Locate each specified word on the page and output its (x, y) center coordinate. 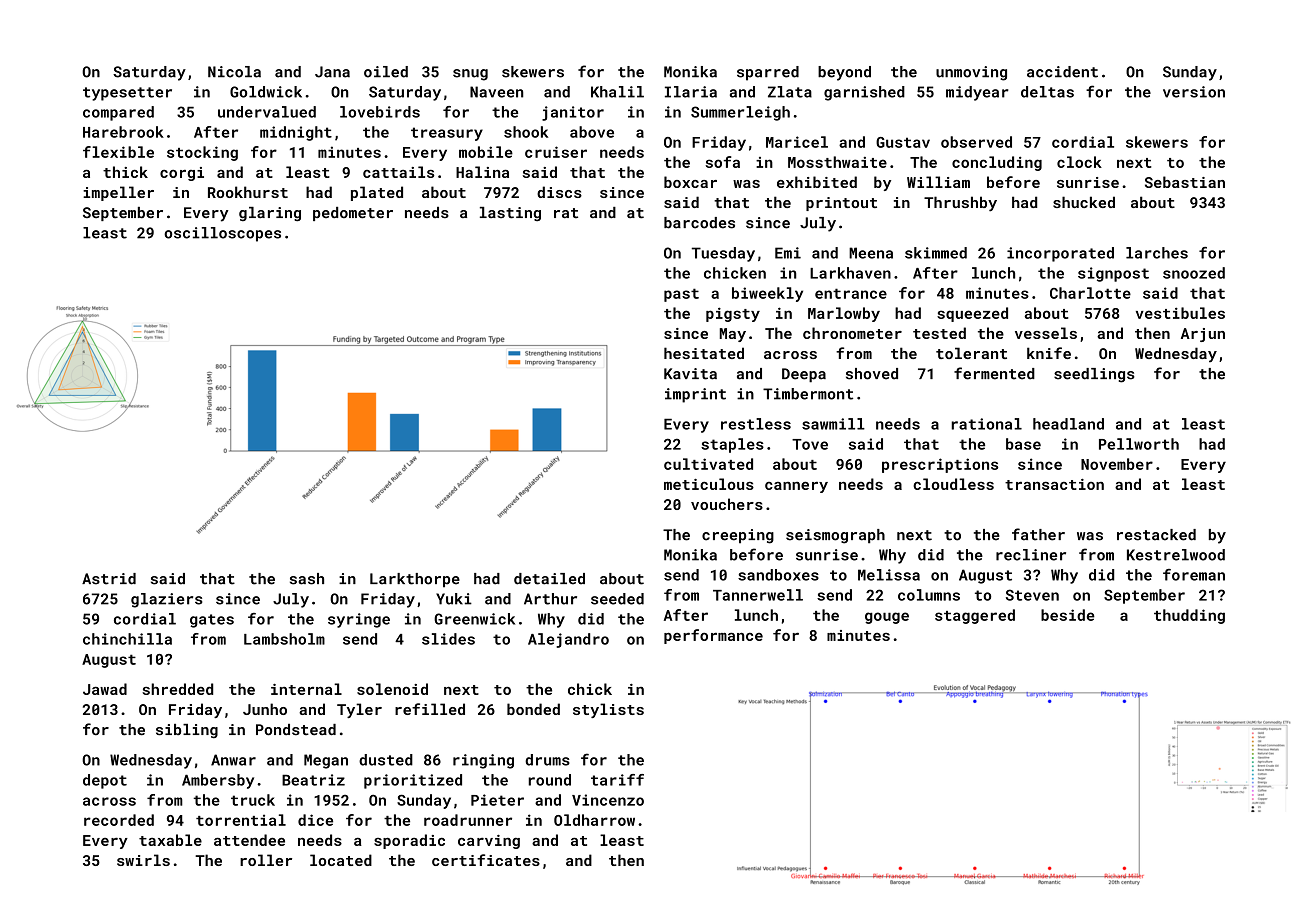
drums (547, 760)
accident (1062, 72)
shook (526, 132)
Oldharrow (594, 820)
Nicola (234, 72)
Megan (326, 761)
